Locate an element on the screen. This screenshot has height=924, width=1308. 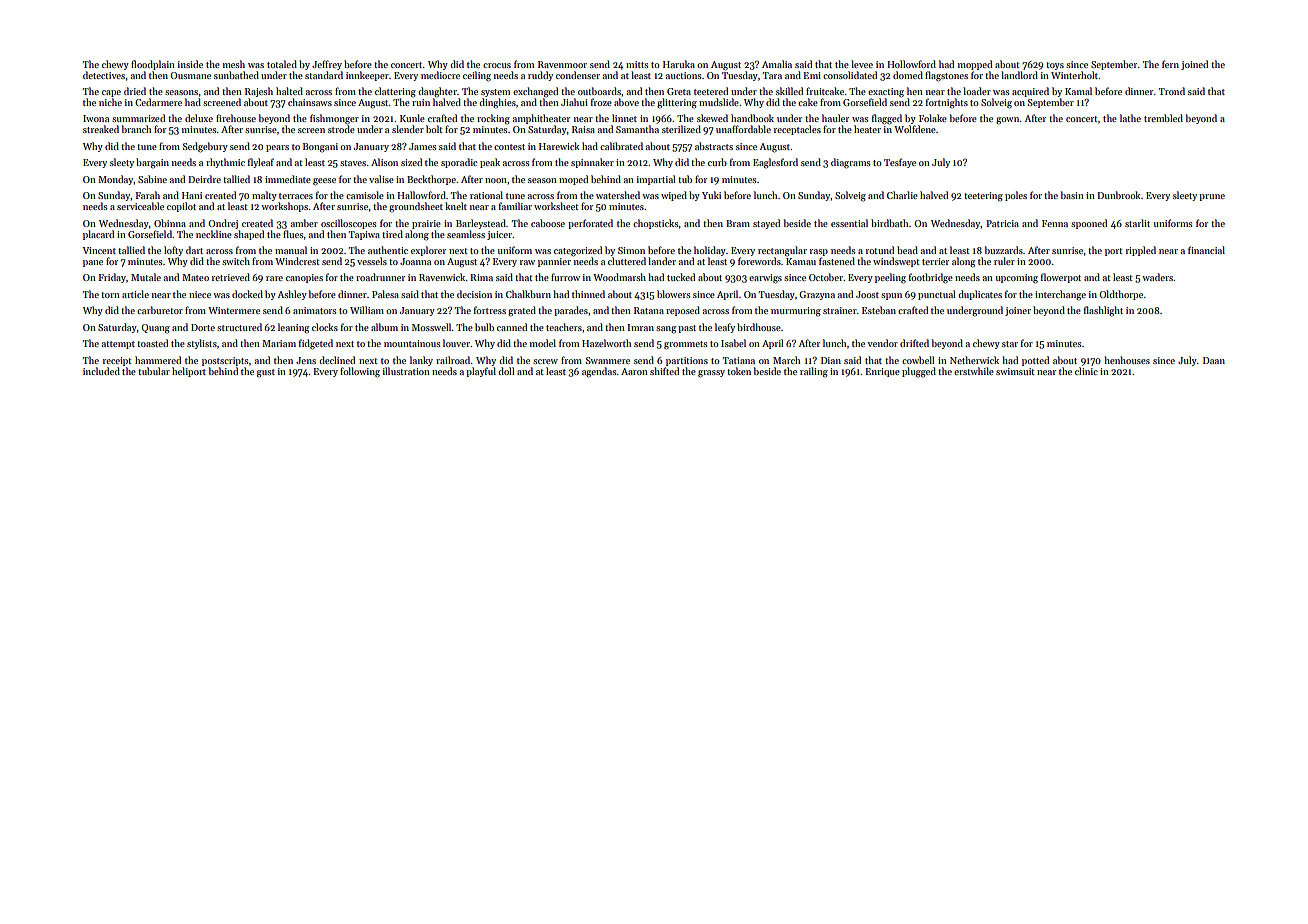
neckline is located at coordinates (214, 234).
